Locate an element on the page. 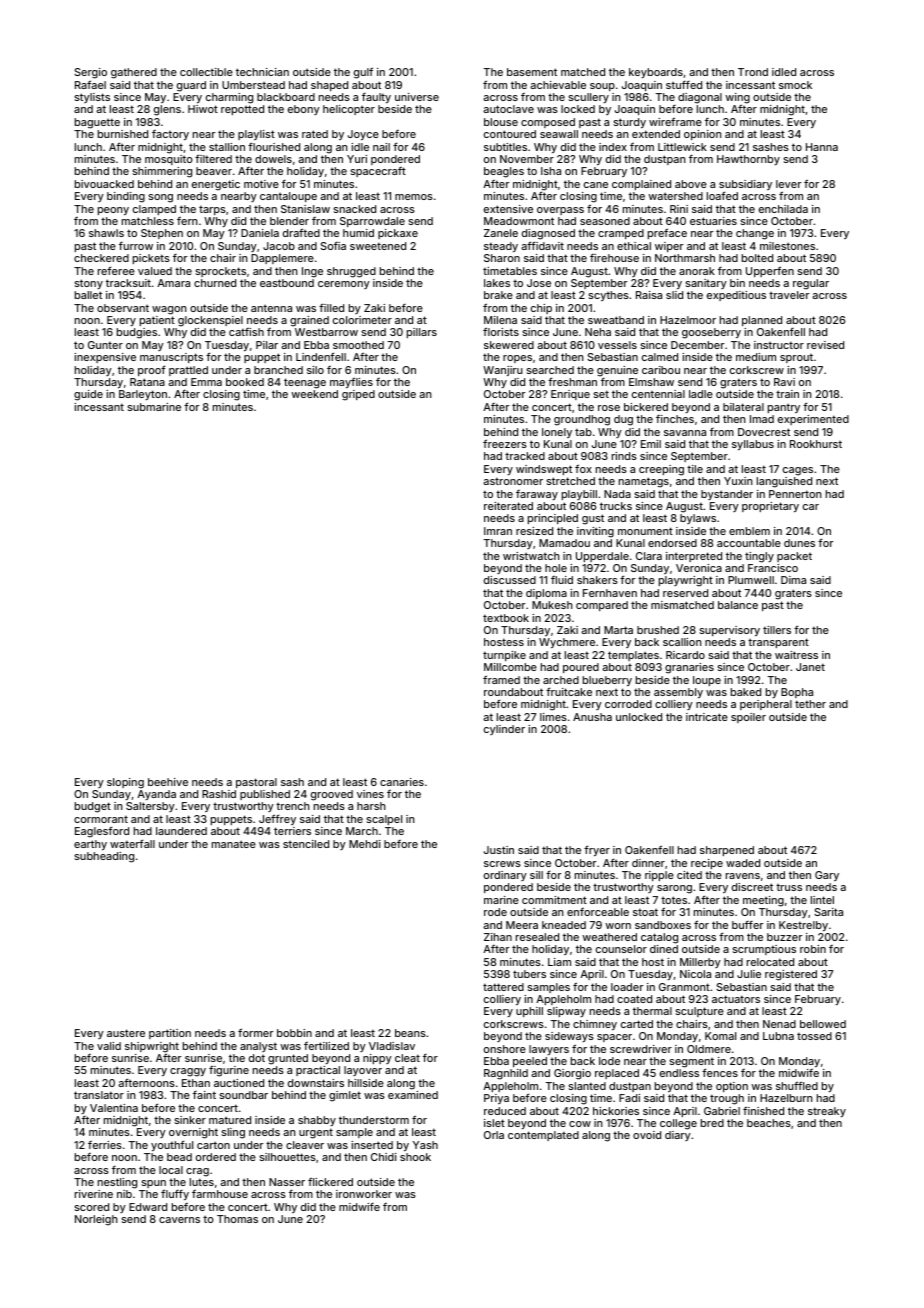 This document has width=924, height=1308. Stephen is located at coordinates (162, 234).
